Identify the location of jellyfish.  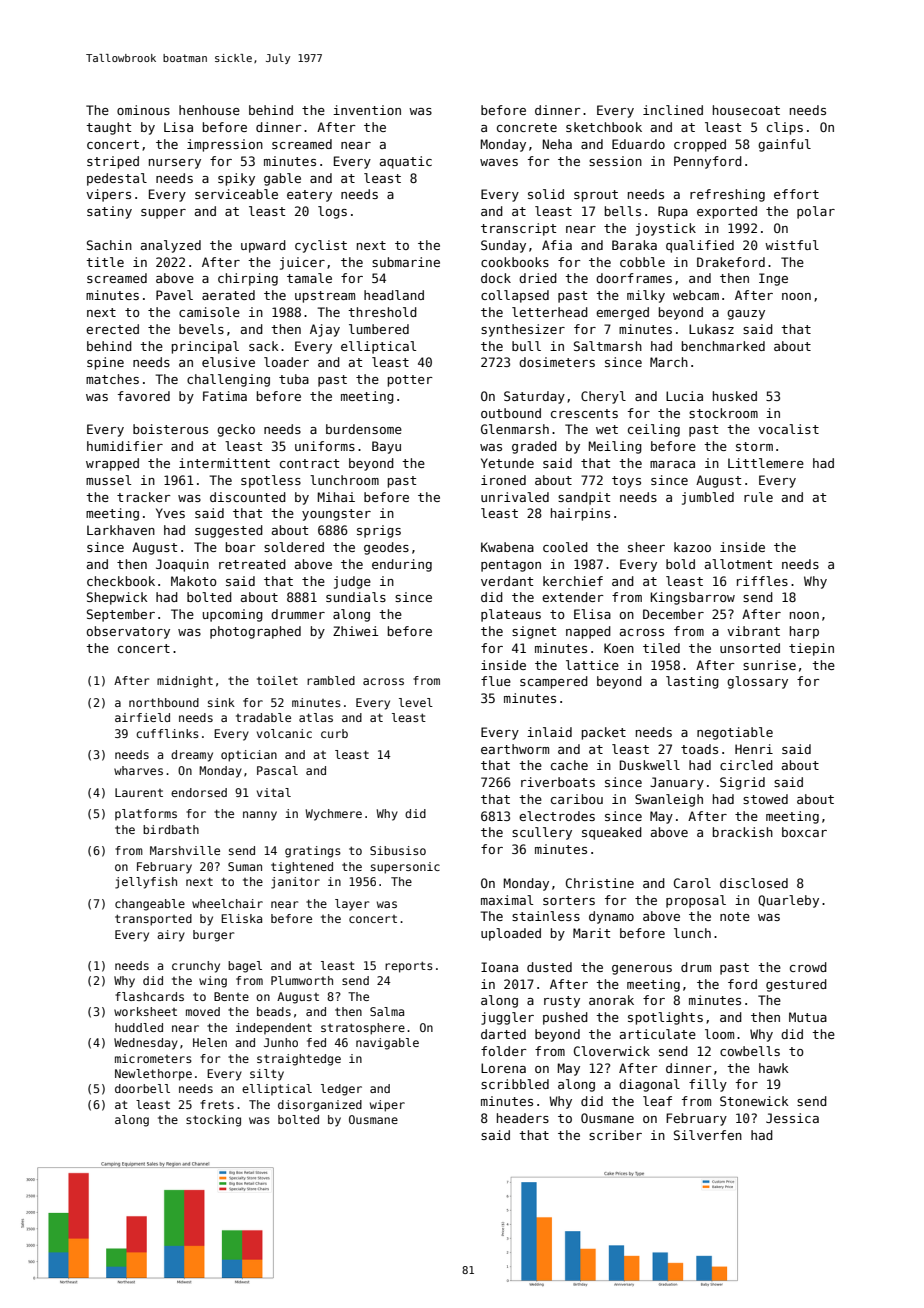
(146, 883).
